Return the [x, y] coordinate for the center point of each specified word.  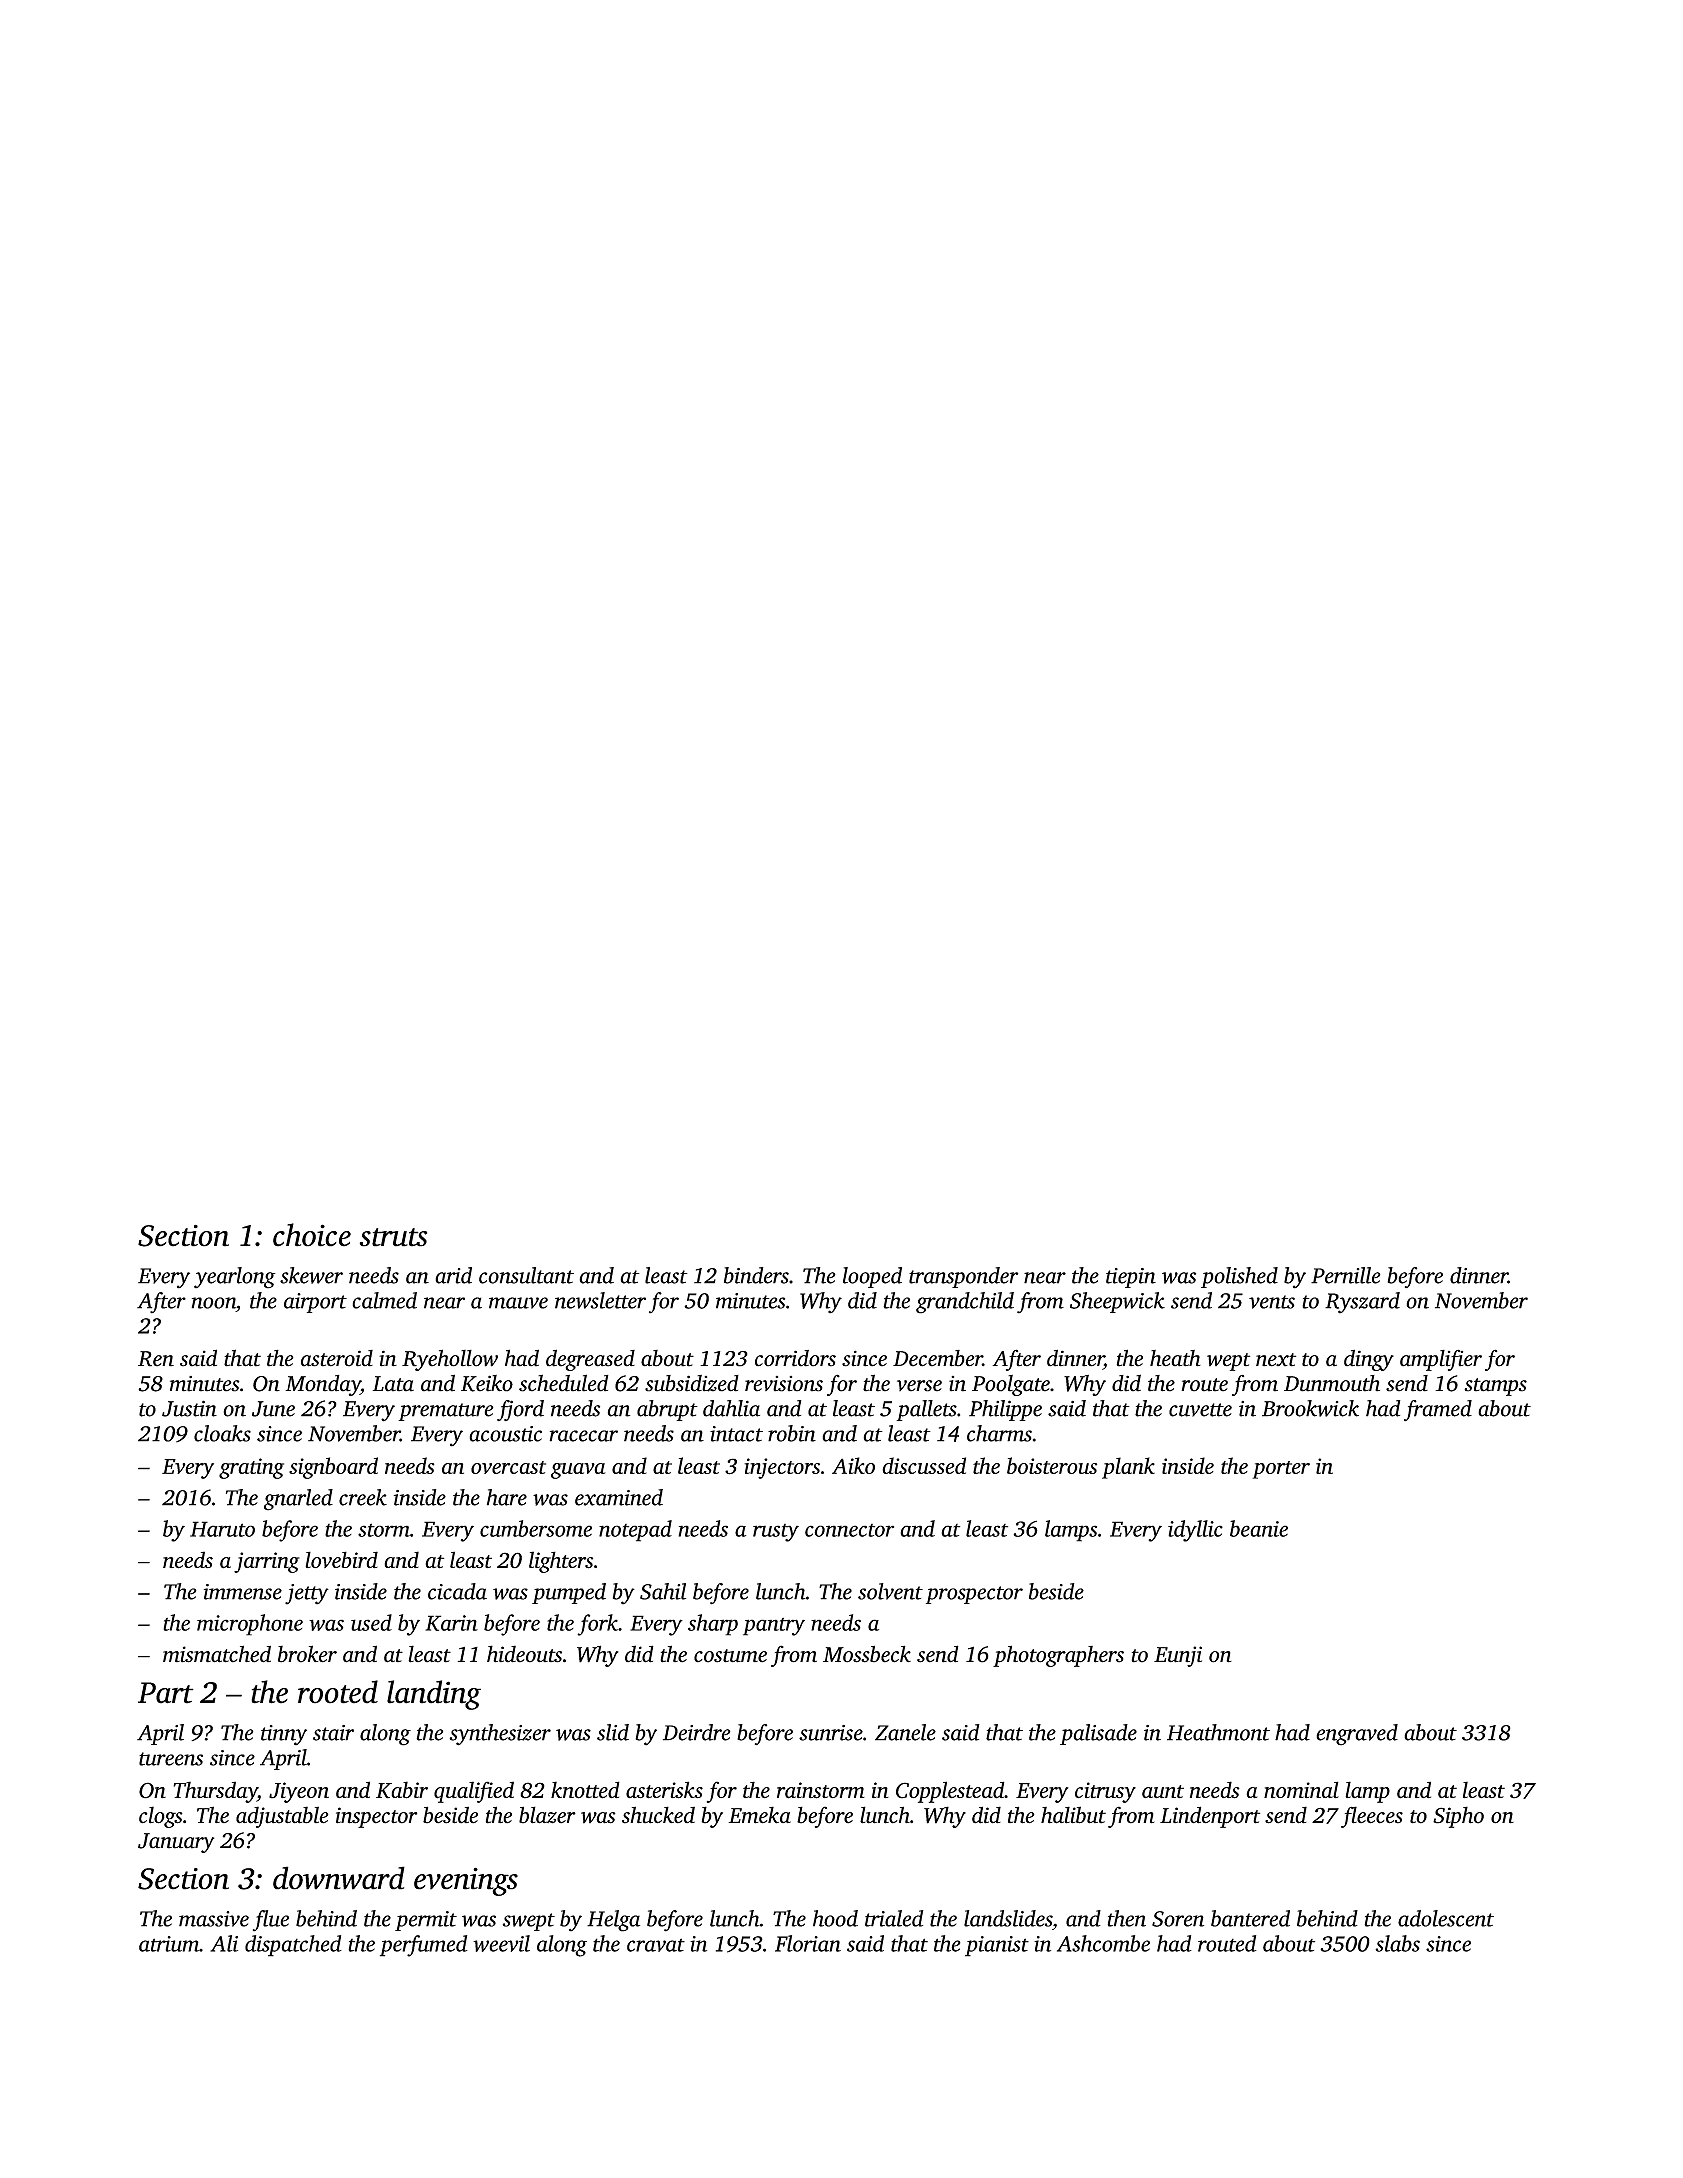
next [1276, 1360]
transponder [964, 1277]
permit [426, 1921]
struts [393, 1237]
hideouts [524, 1654]
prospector [974, 1595]
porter [1281, 1470]
